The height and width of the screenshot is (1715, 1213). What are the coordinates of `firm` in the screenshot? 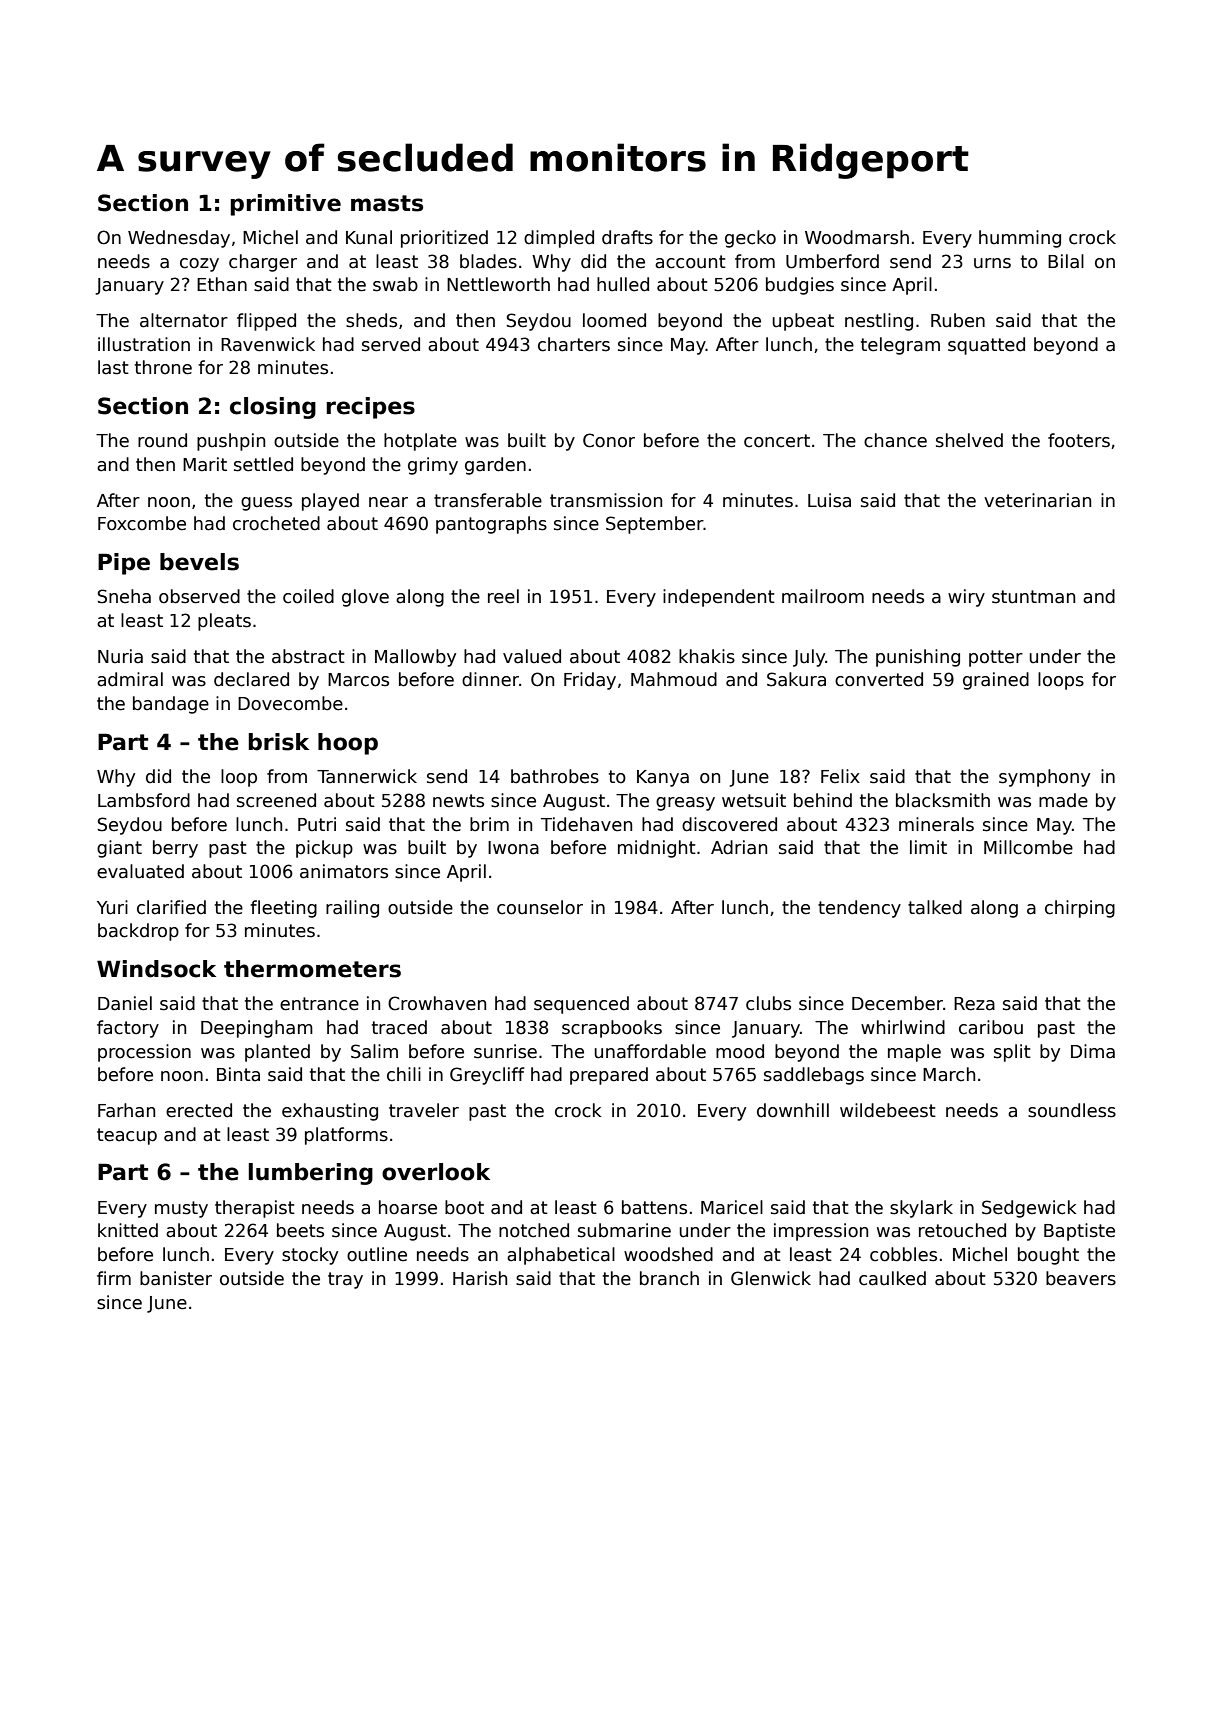 It's located at (114, 1278).
